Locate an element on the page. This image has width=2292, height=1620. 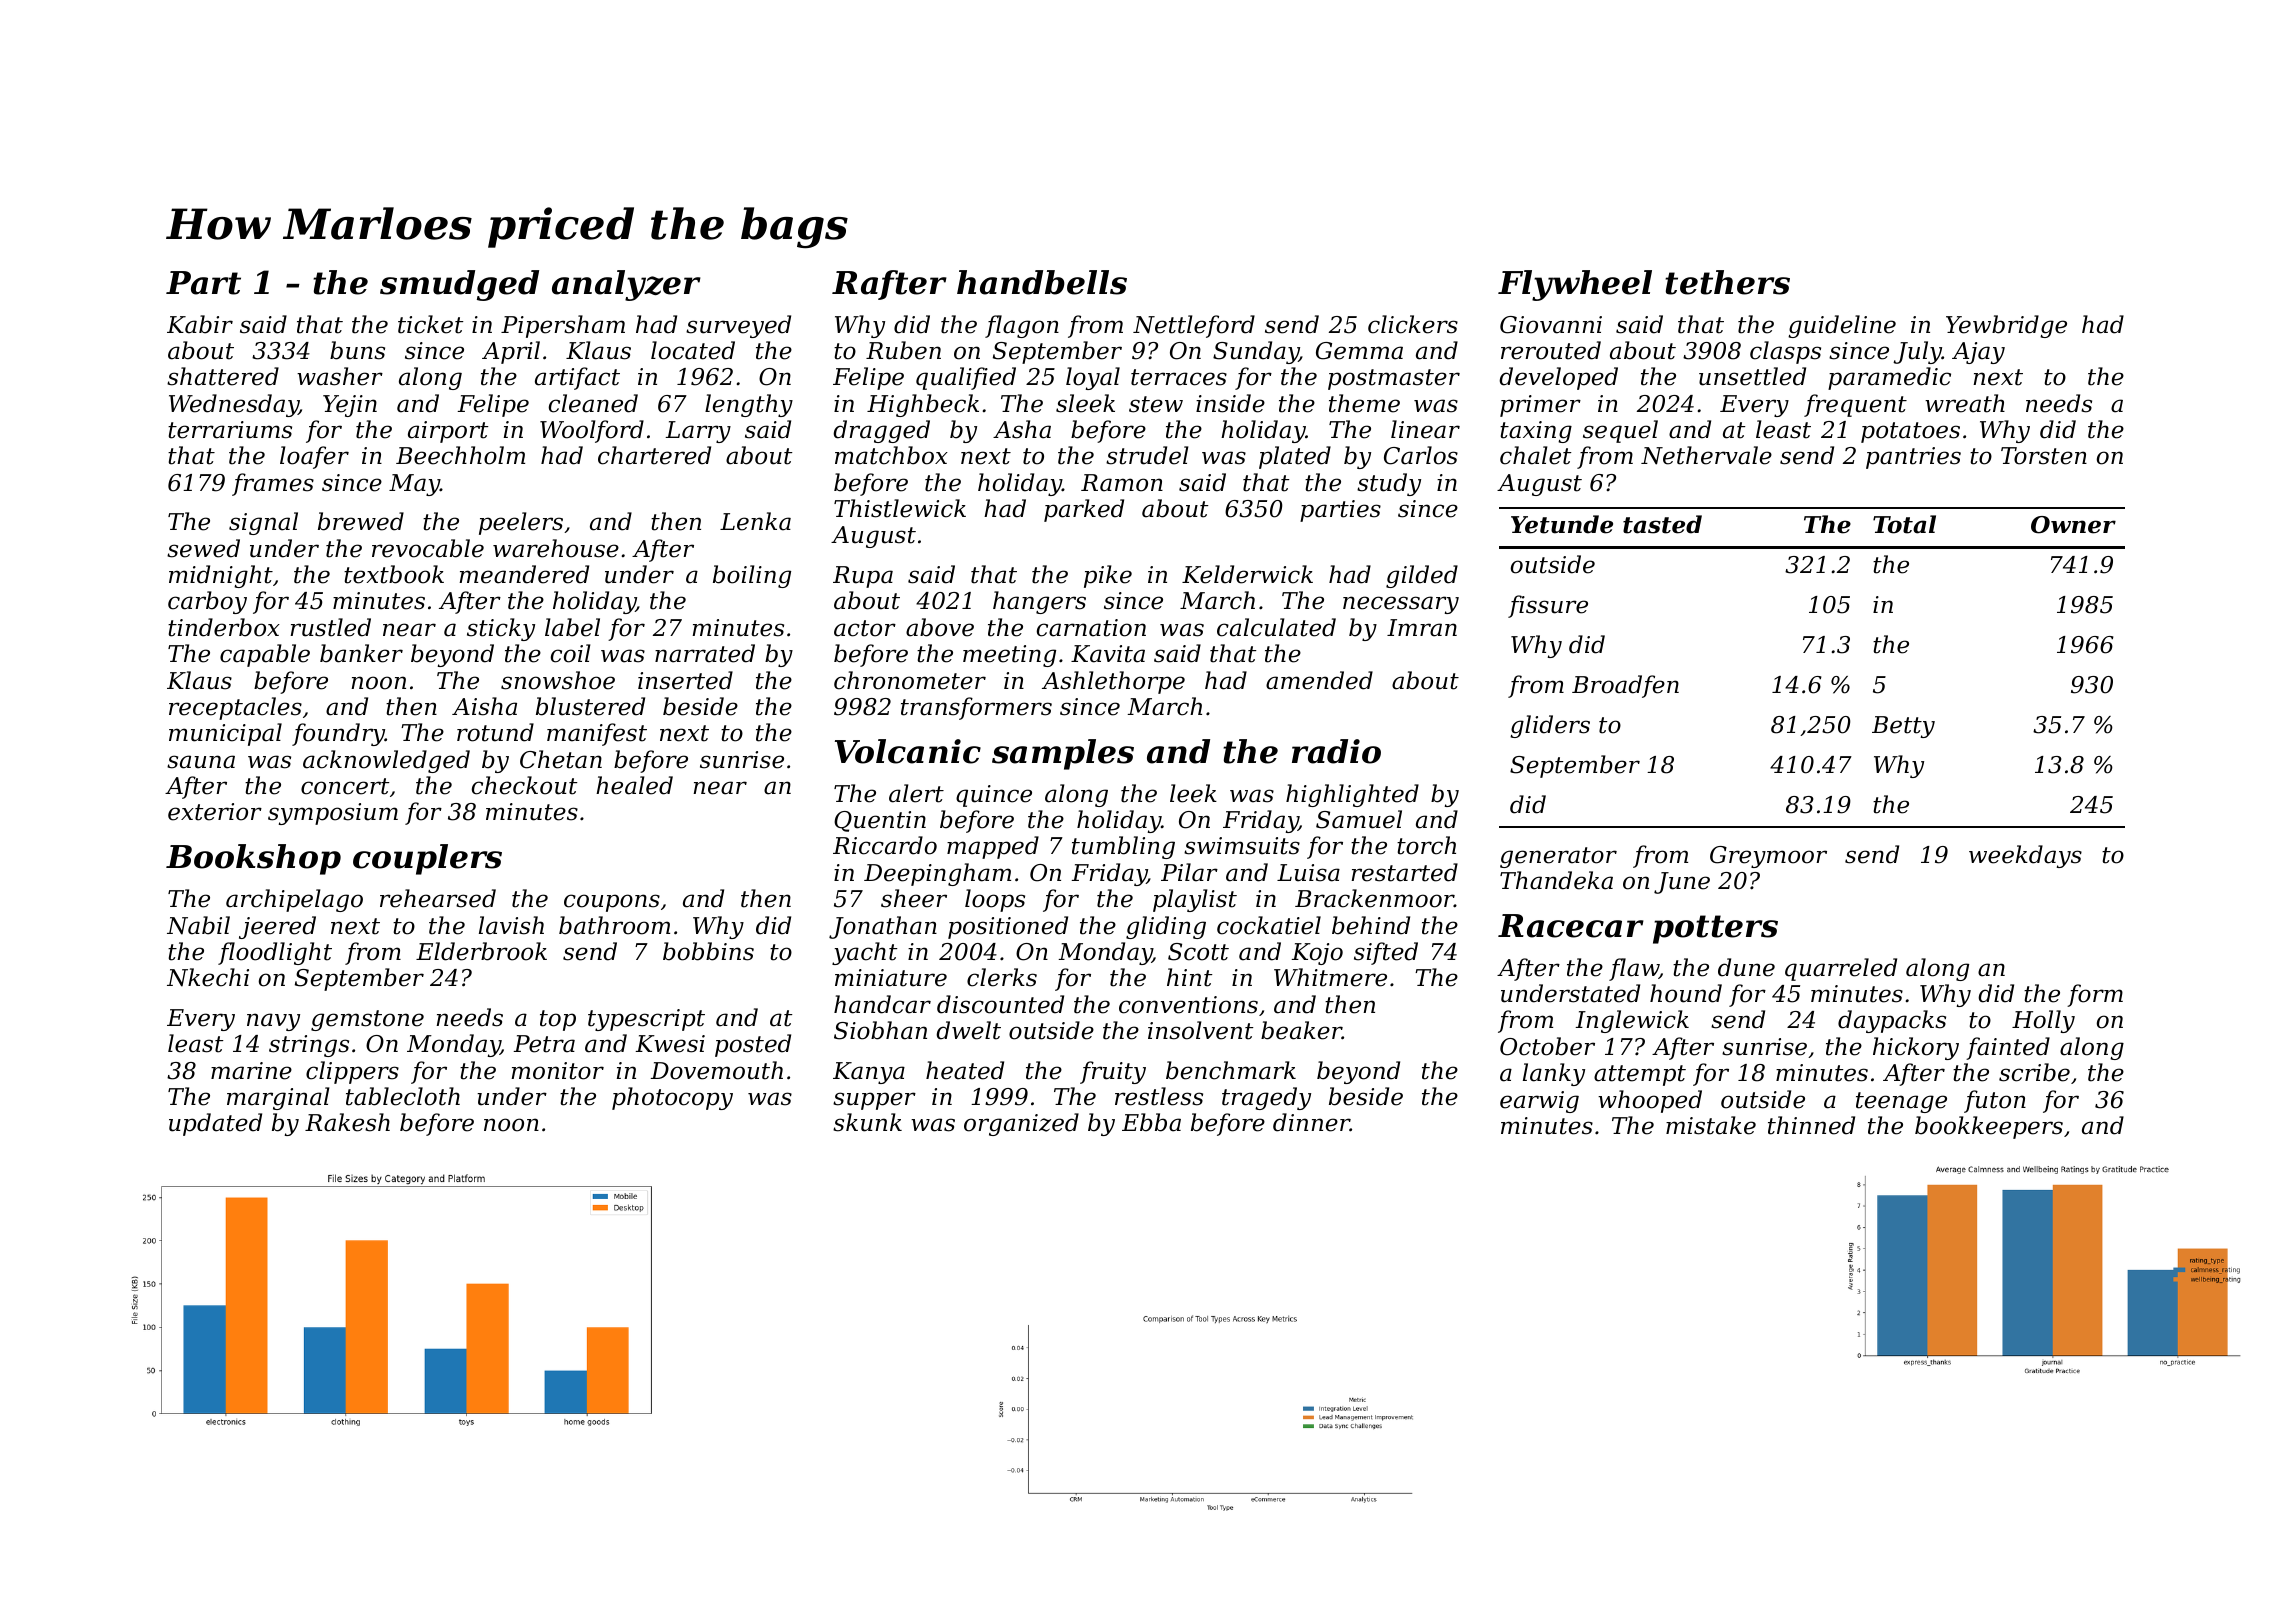
Rupa is located at coordinates (863, 577).
